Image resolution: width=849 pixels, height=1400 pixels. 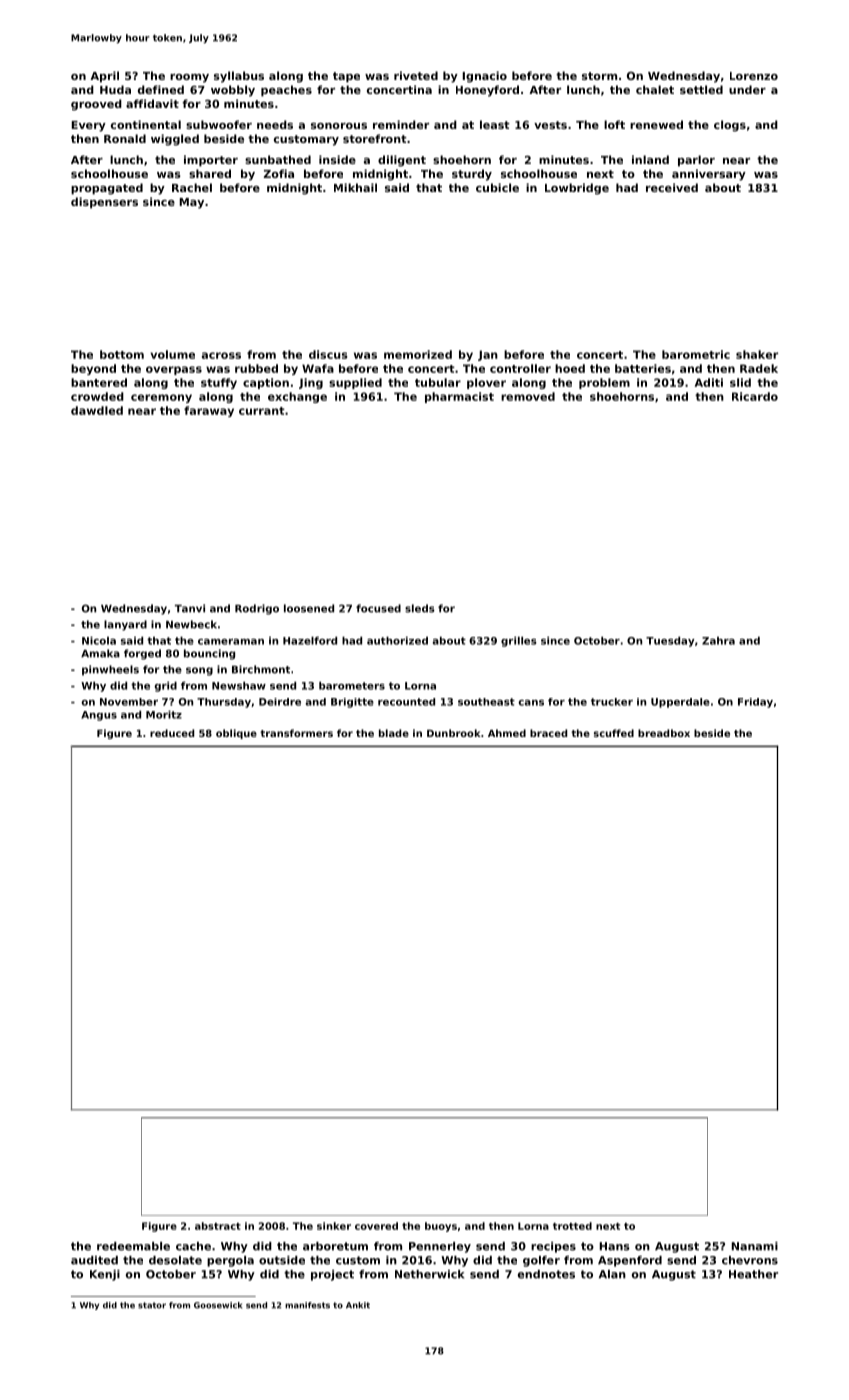 What do you see at coordinates (709, 382) in the page?
I see `Aditi` at bounding box center [709, 382].
